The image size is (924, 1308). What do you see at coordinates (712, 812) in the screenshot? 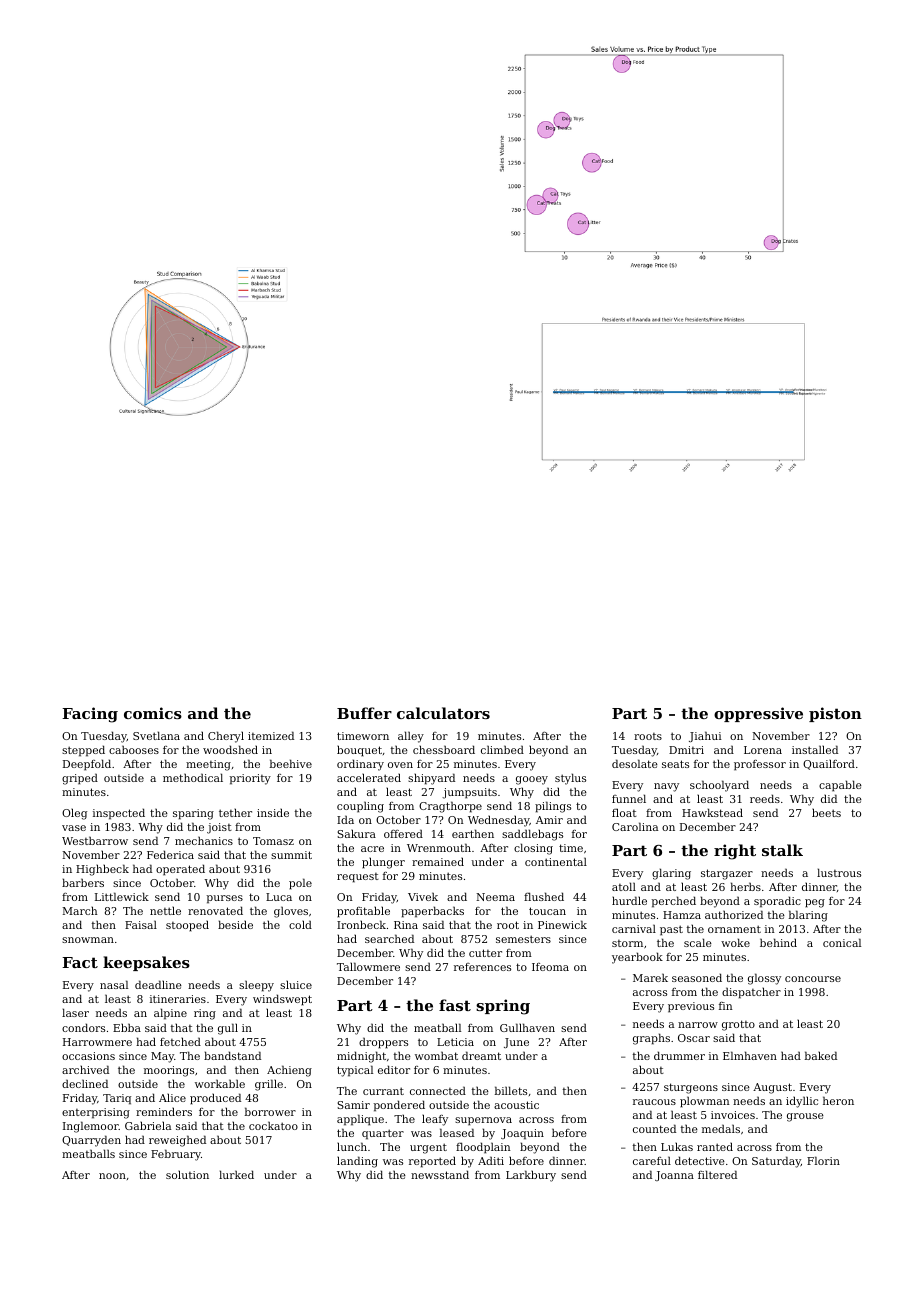
I see `Hawkstead` at bounding box center [712, 812].
